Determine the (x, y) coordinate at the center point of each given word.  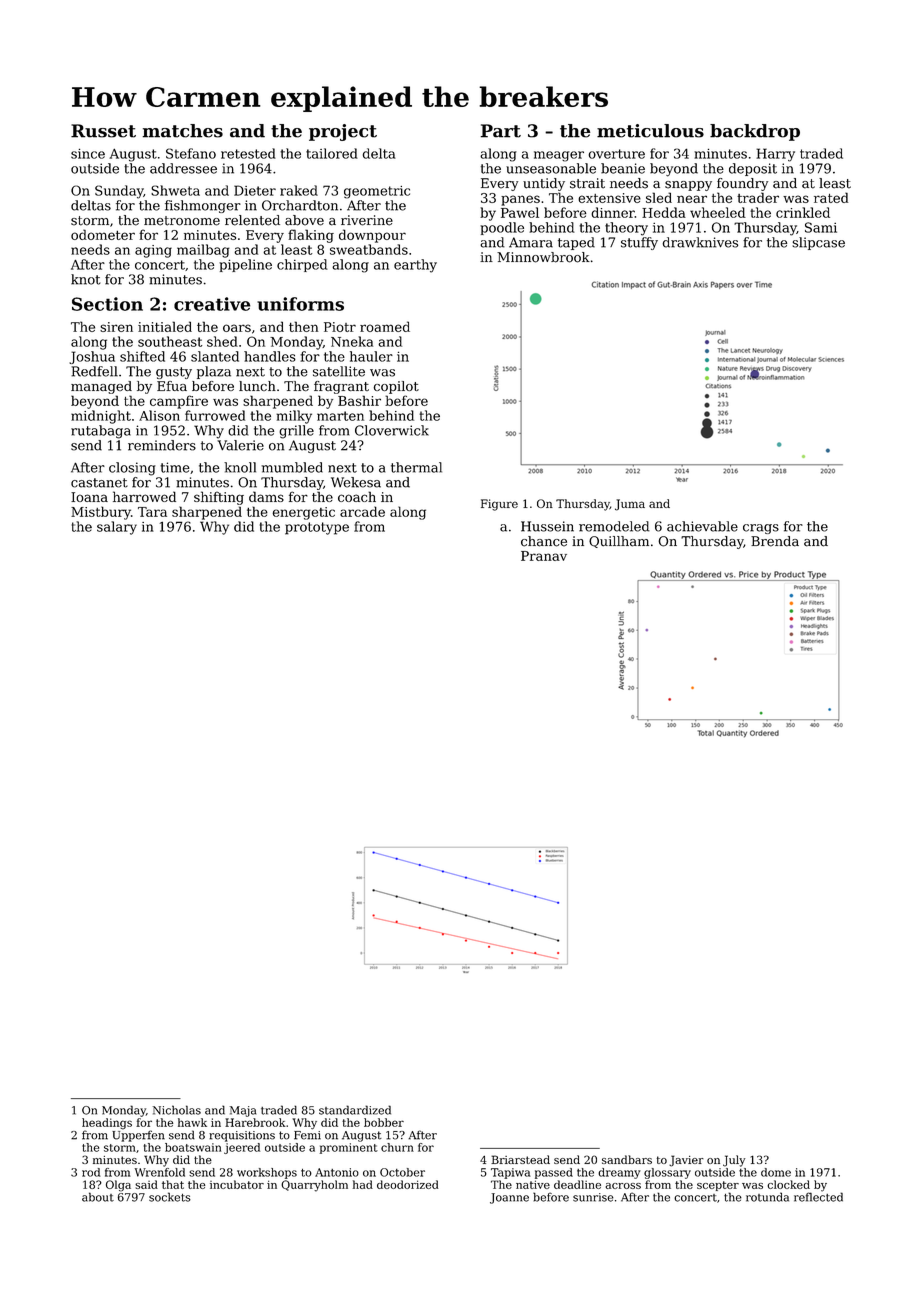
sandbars (627, 1159)
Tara (152, 512)
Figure (499, 505)
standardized (355, 1110)
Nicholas (177, 1110)
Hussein (547, 526)
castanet (99, 483)
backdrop (755, 132)
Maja (243, 1111)
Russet (103, 131)
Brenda (775, 541)
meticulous (650, 131)
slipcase (818, 243)
